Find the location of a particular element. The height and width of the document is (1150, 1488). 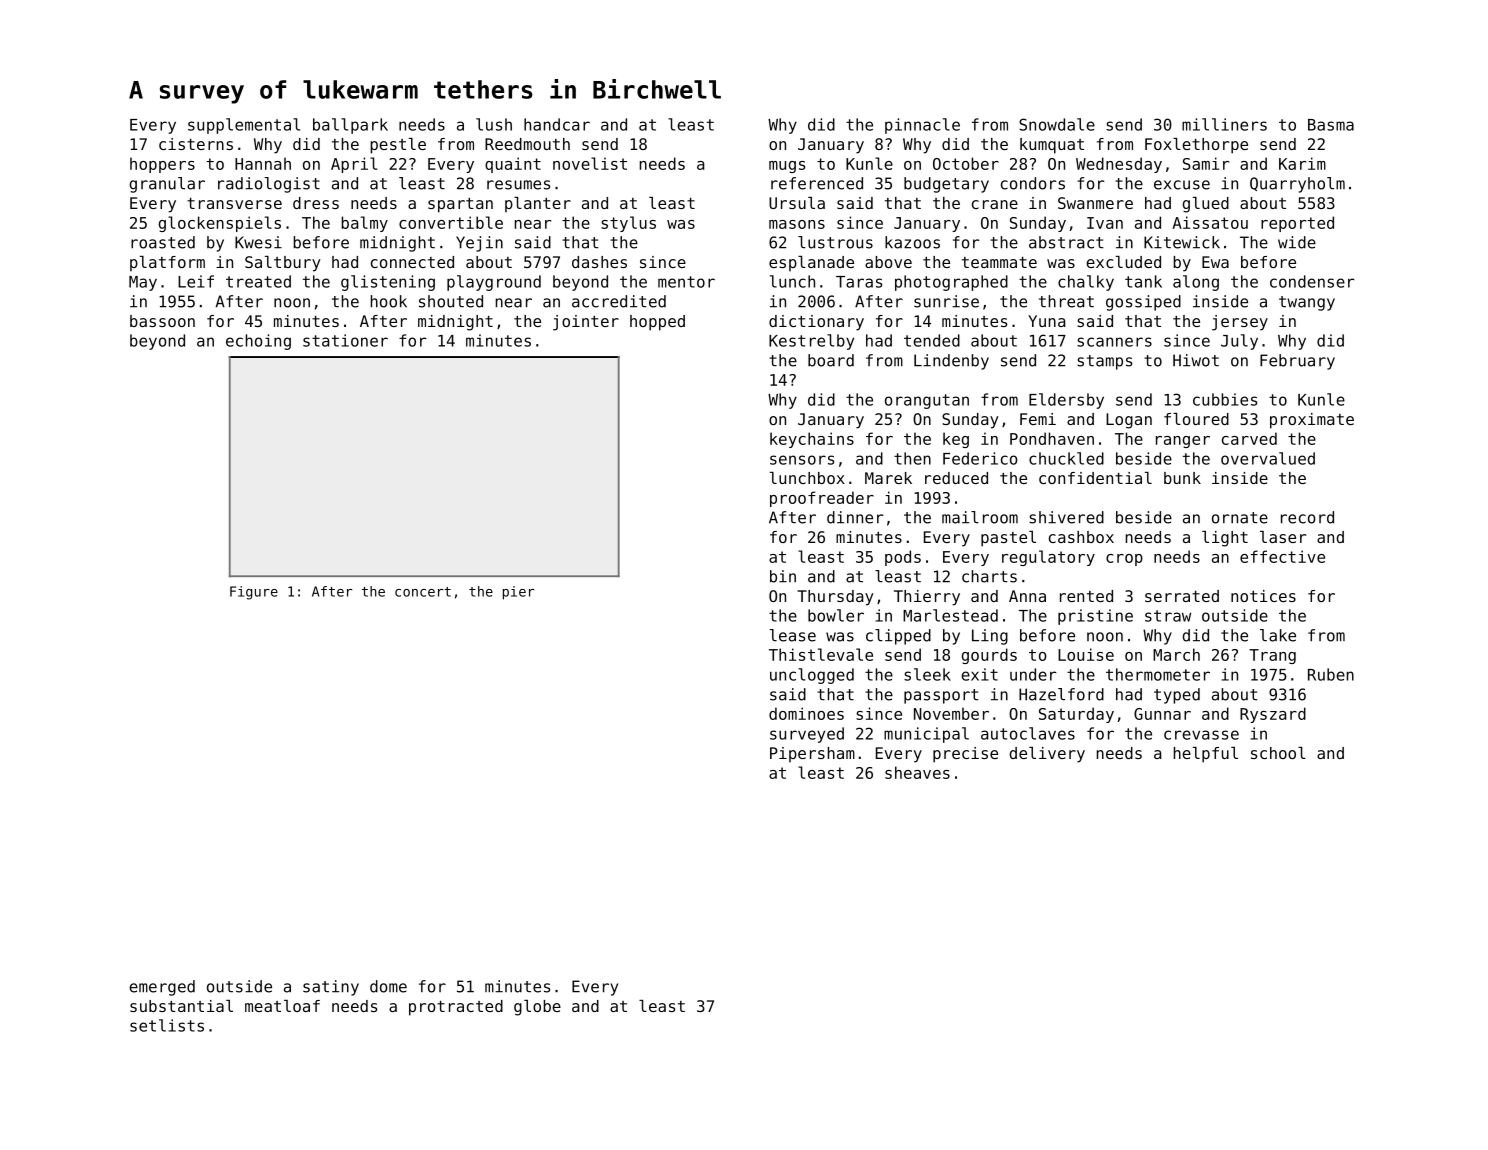

February is located at coordinates (1297, 362).
